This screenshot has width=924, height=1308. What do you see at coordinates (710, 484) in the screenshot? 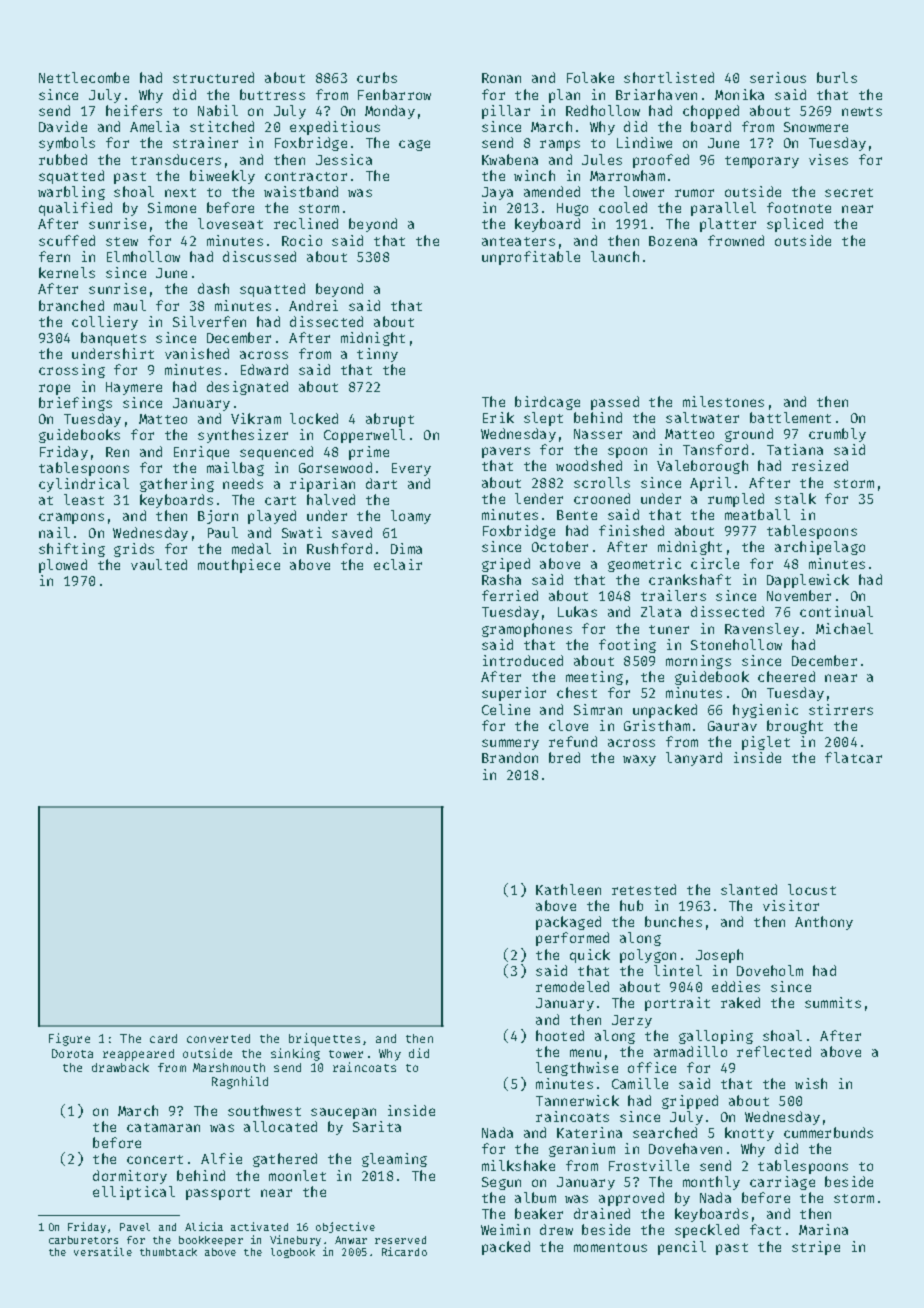
I see `April` at bounding box center [710, 484].
